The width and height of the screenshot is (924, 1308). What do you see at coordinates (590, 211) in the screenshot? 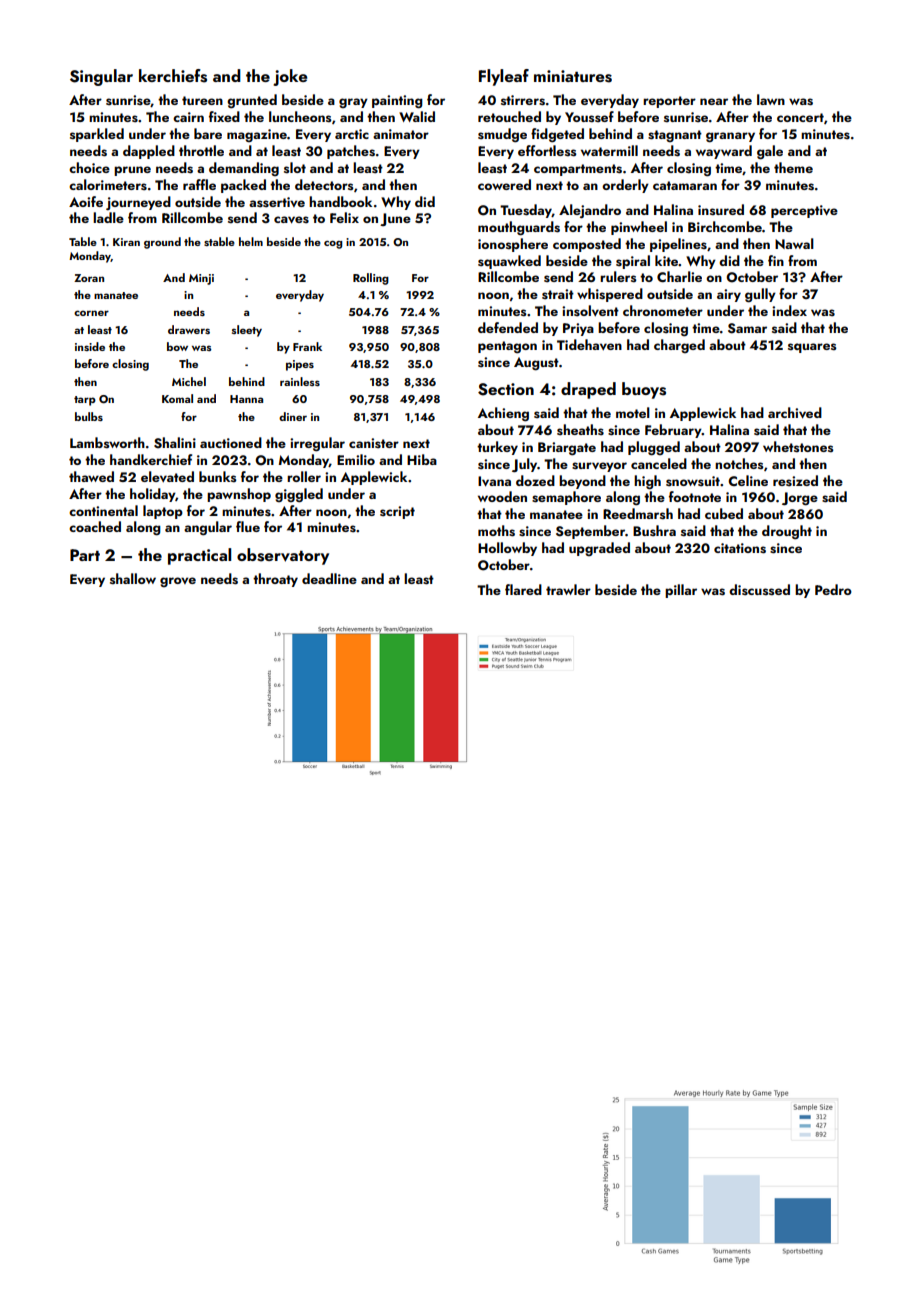
I see `Alejandro` at bounding box center [590, 211].
